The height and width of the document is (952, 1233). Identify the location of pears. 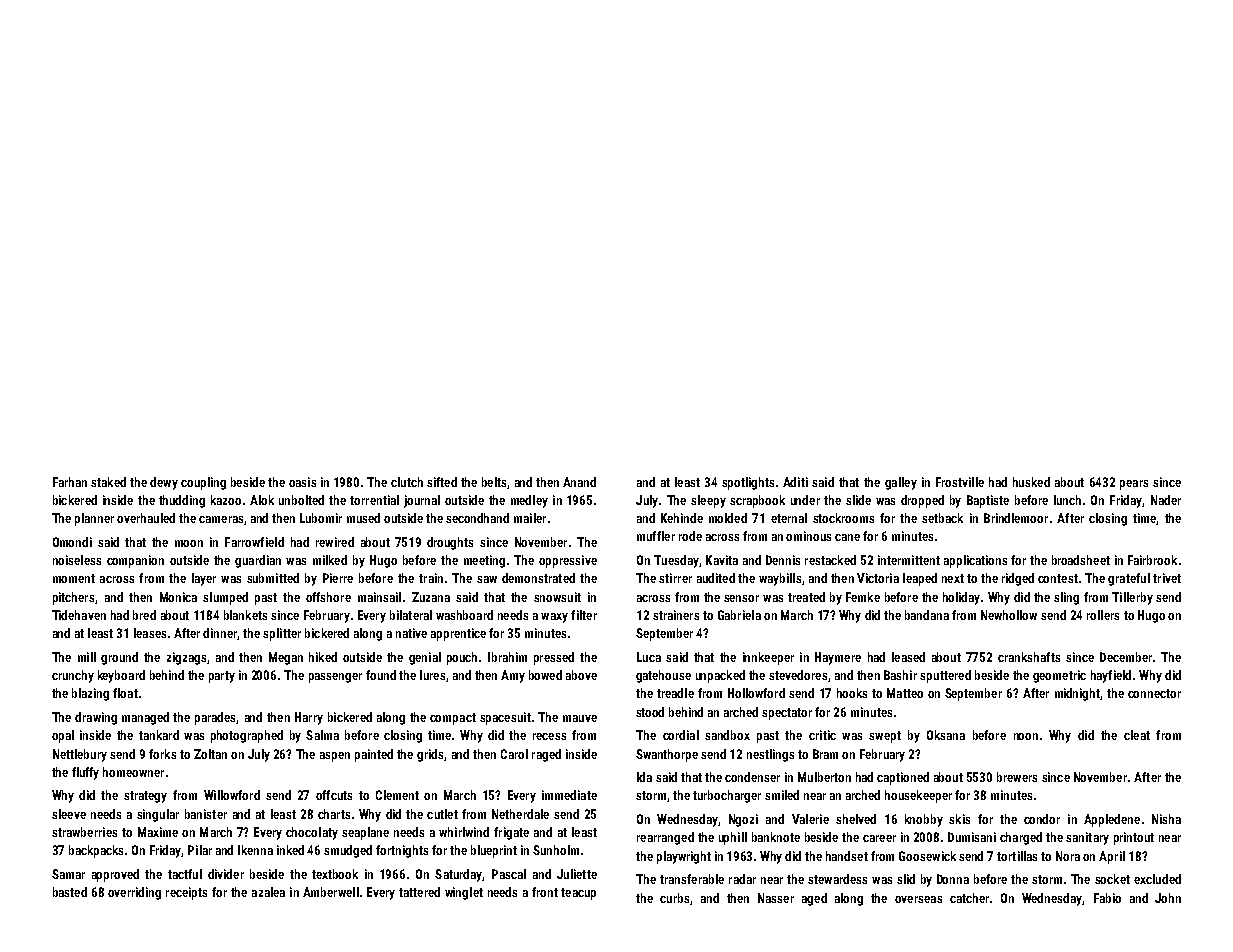
(1134, 485).
